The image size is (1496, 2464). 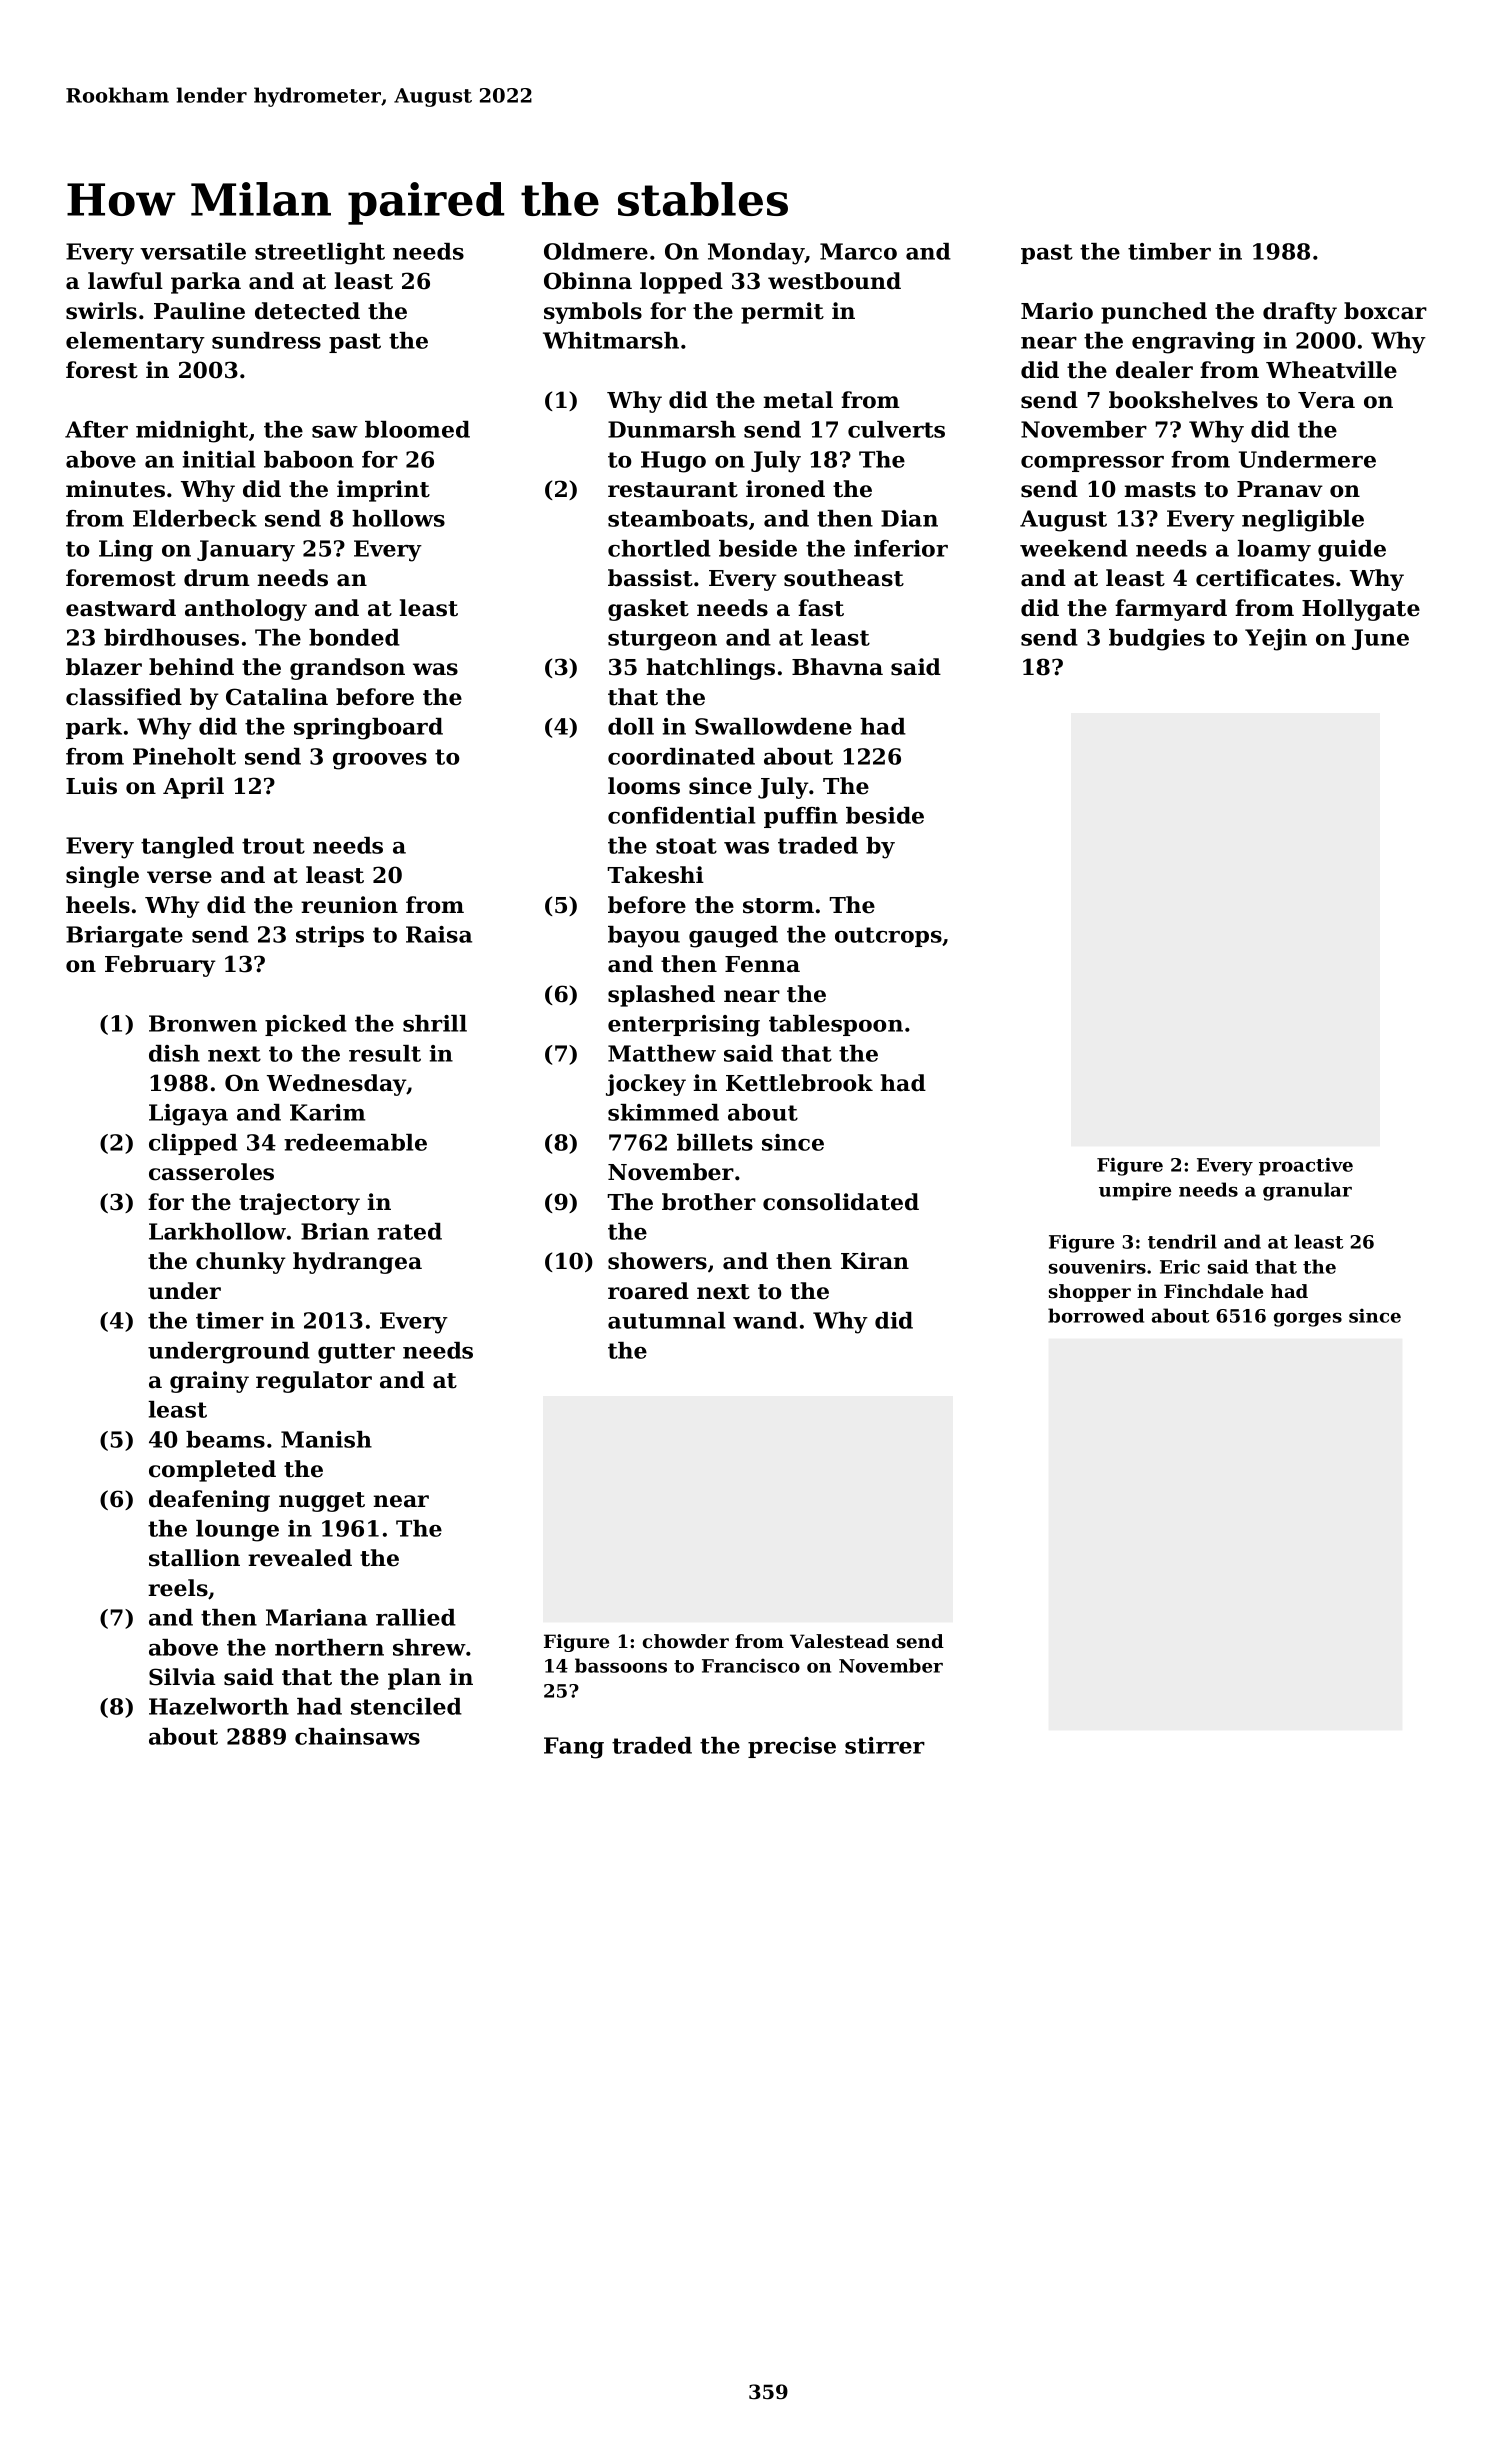 I want to click on casseroles, so click(x=211, y=1172).
